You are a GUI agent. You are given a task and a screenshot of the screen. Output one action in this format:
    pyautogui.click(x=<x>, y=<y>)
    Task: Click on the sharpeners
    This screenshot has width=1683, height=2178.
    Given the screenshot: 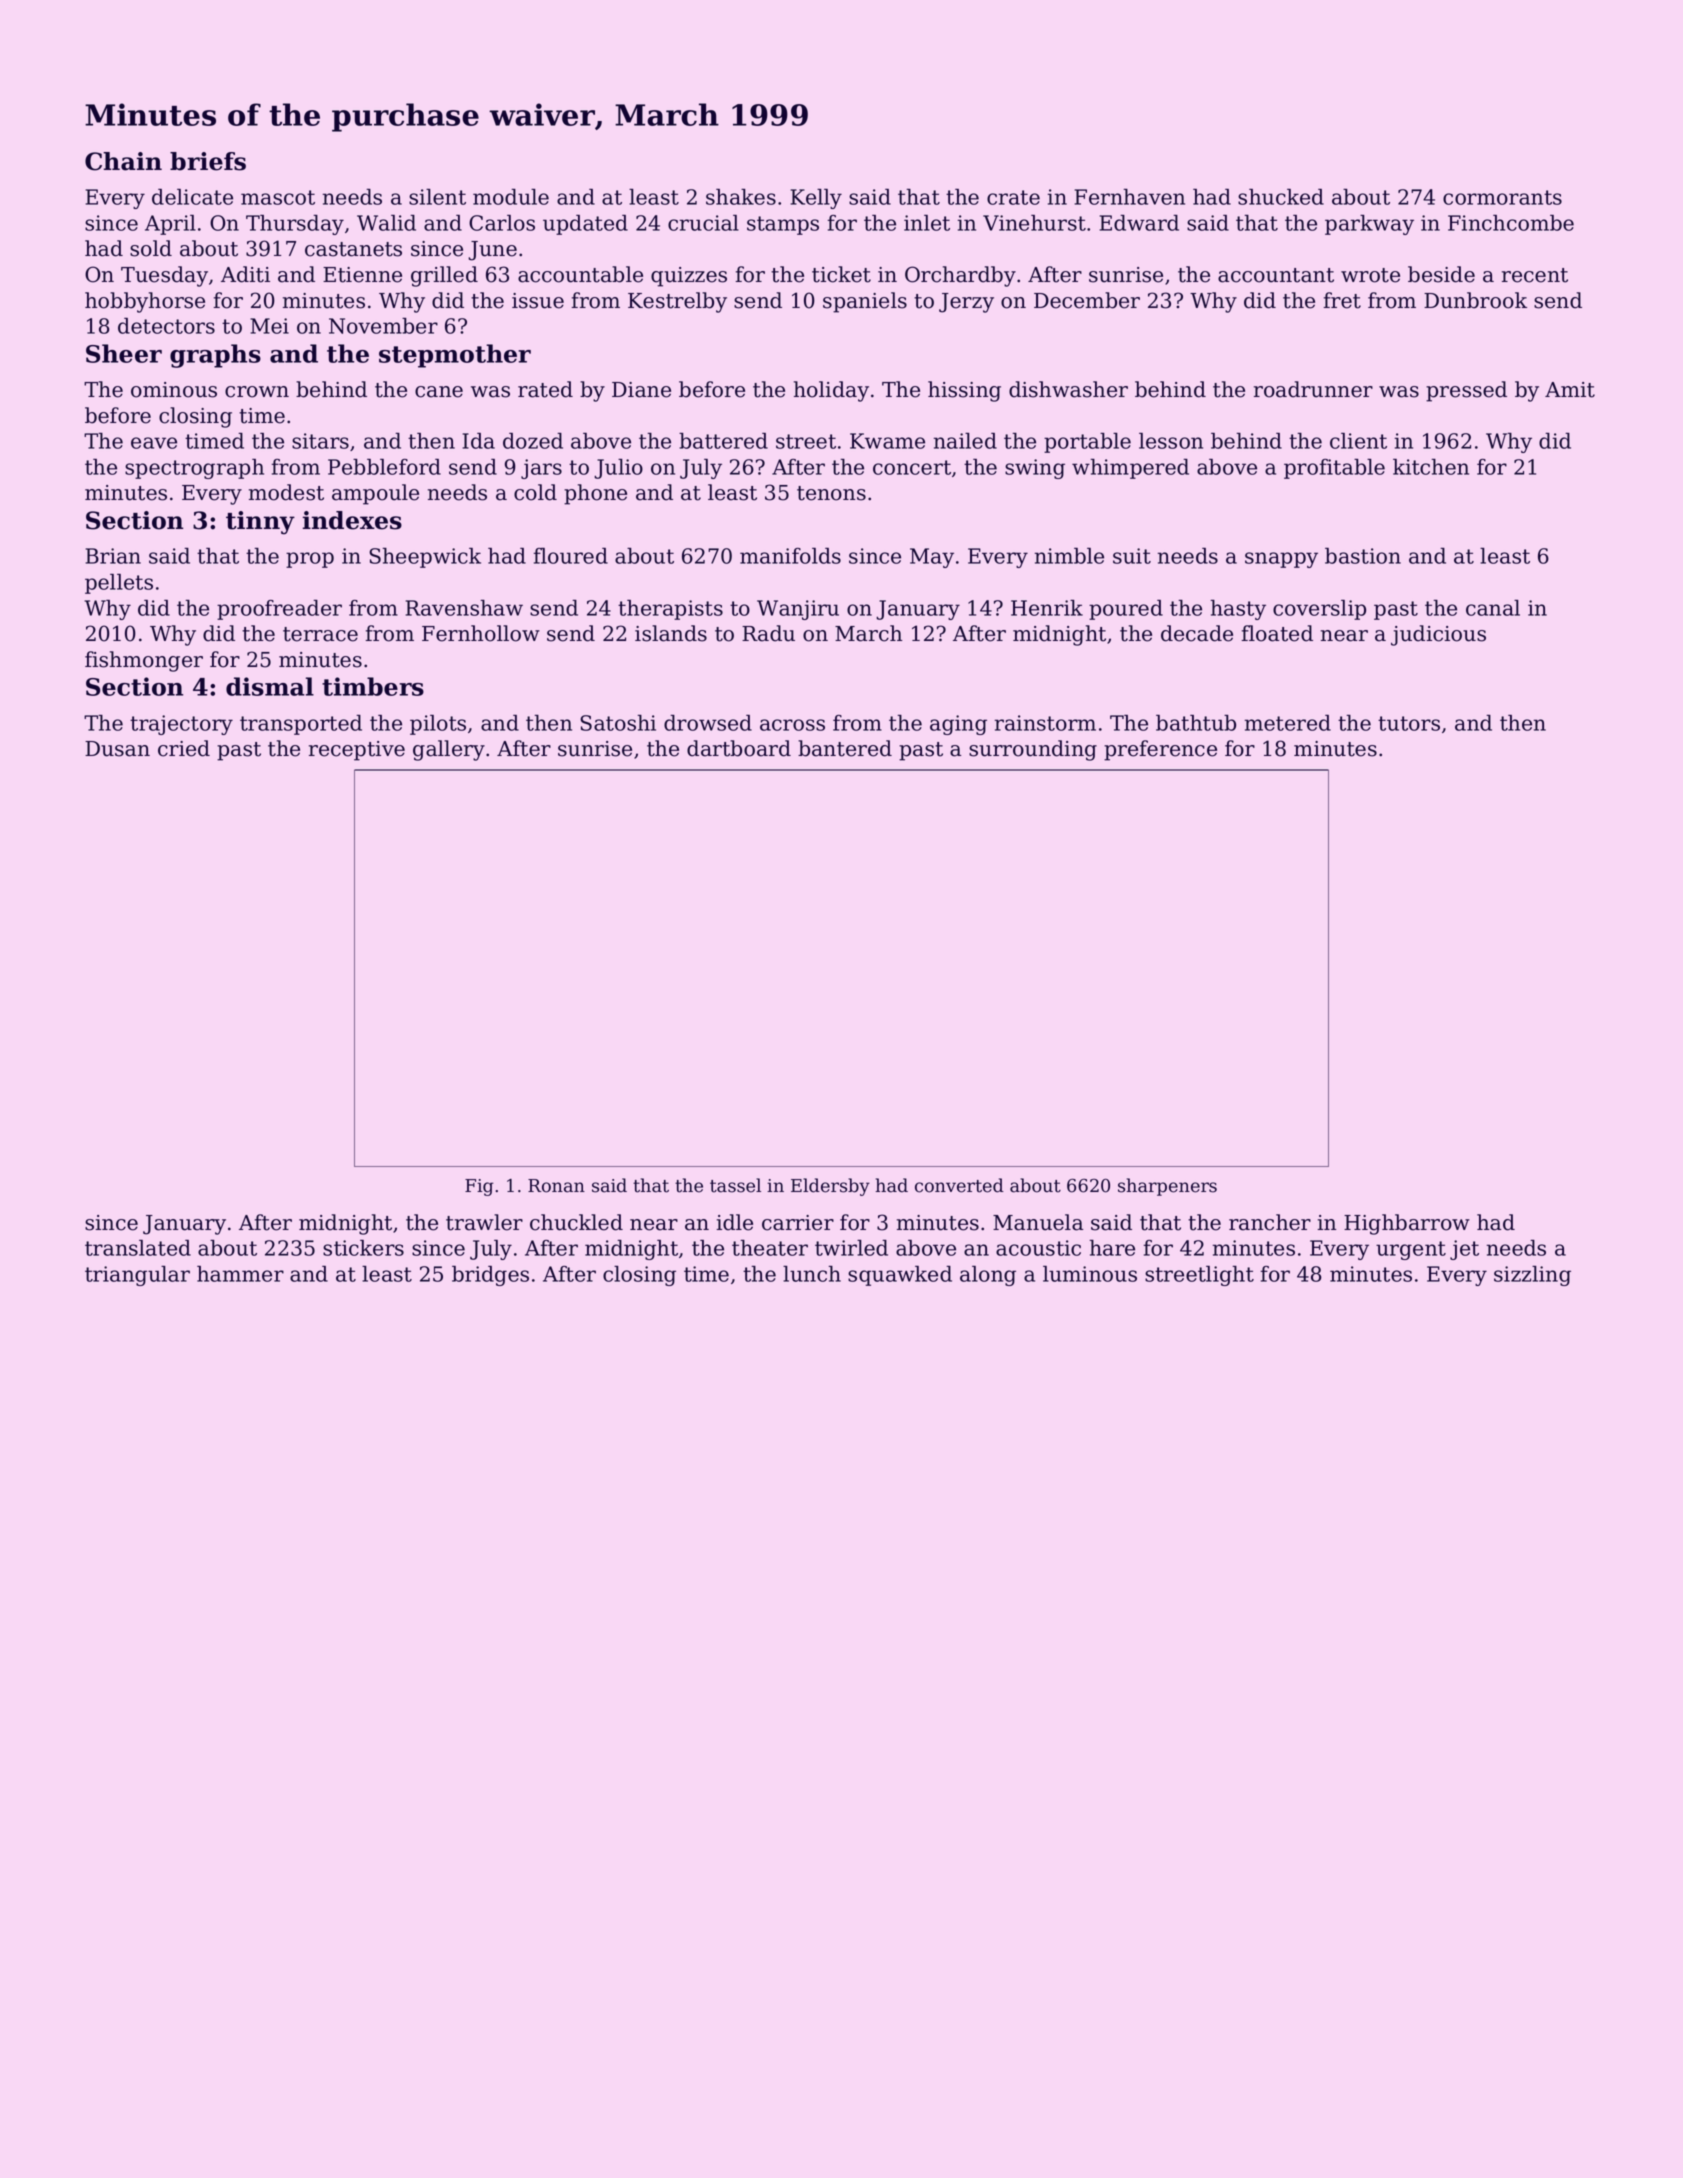 What is the action you would take?
    pyautogui.click(x=1167, y=1187)
